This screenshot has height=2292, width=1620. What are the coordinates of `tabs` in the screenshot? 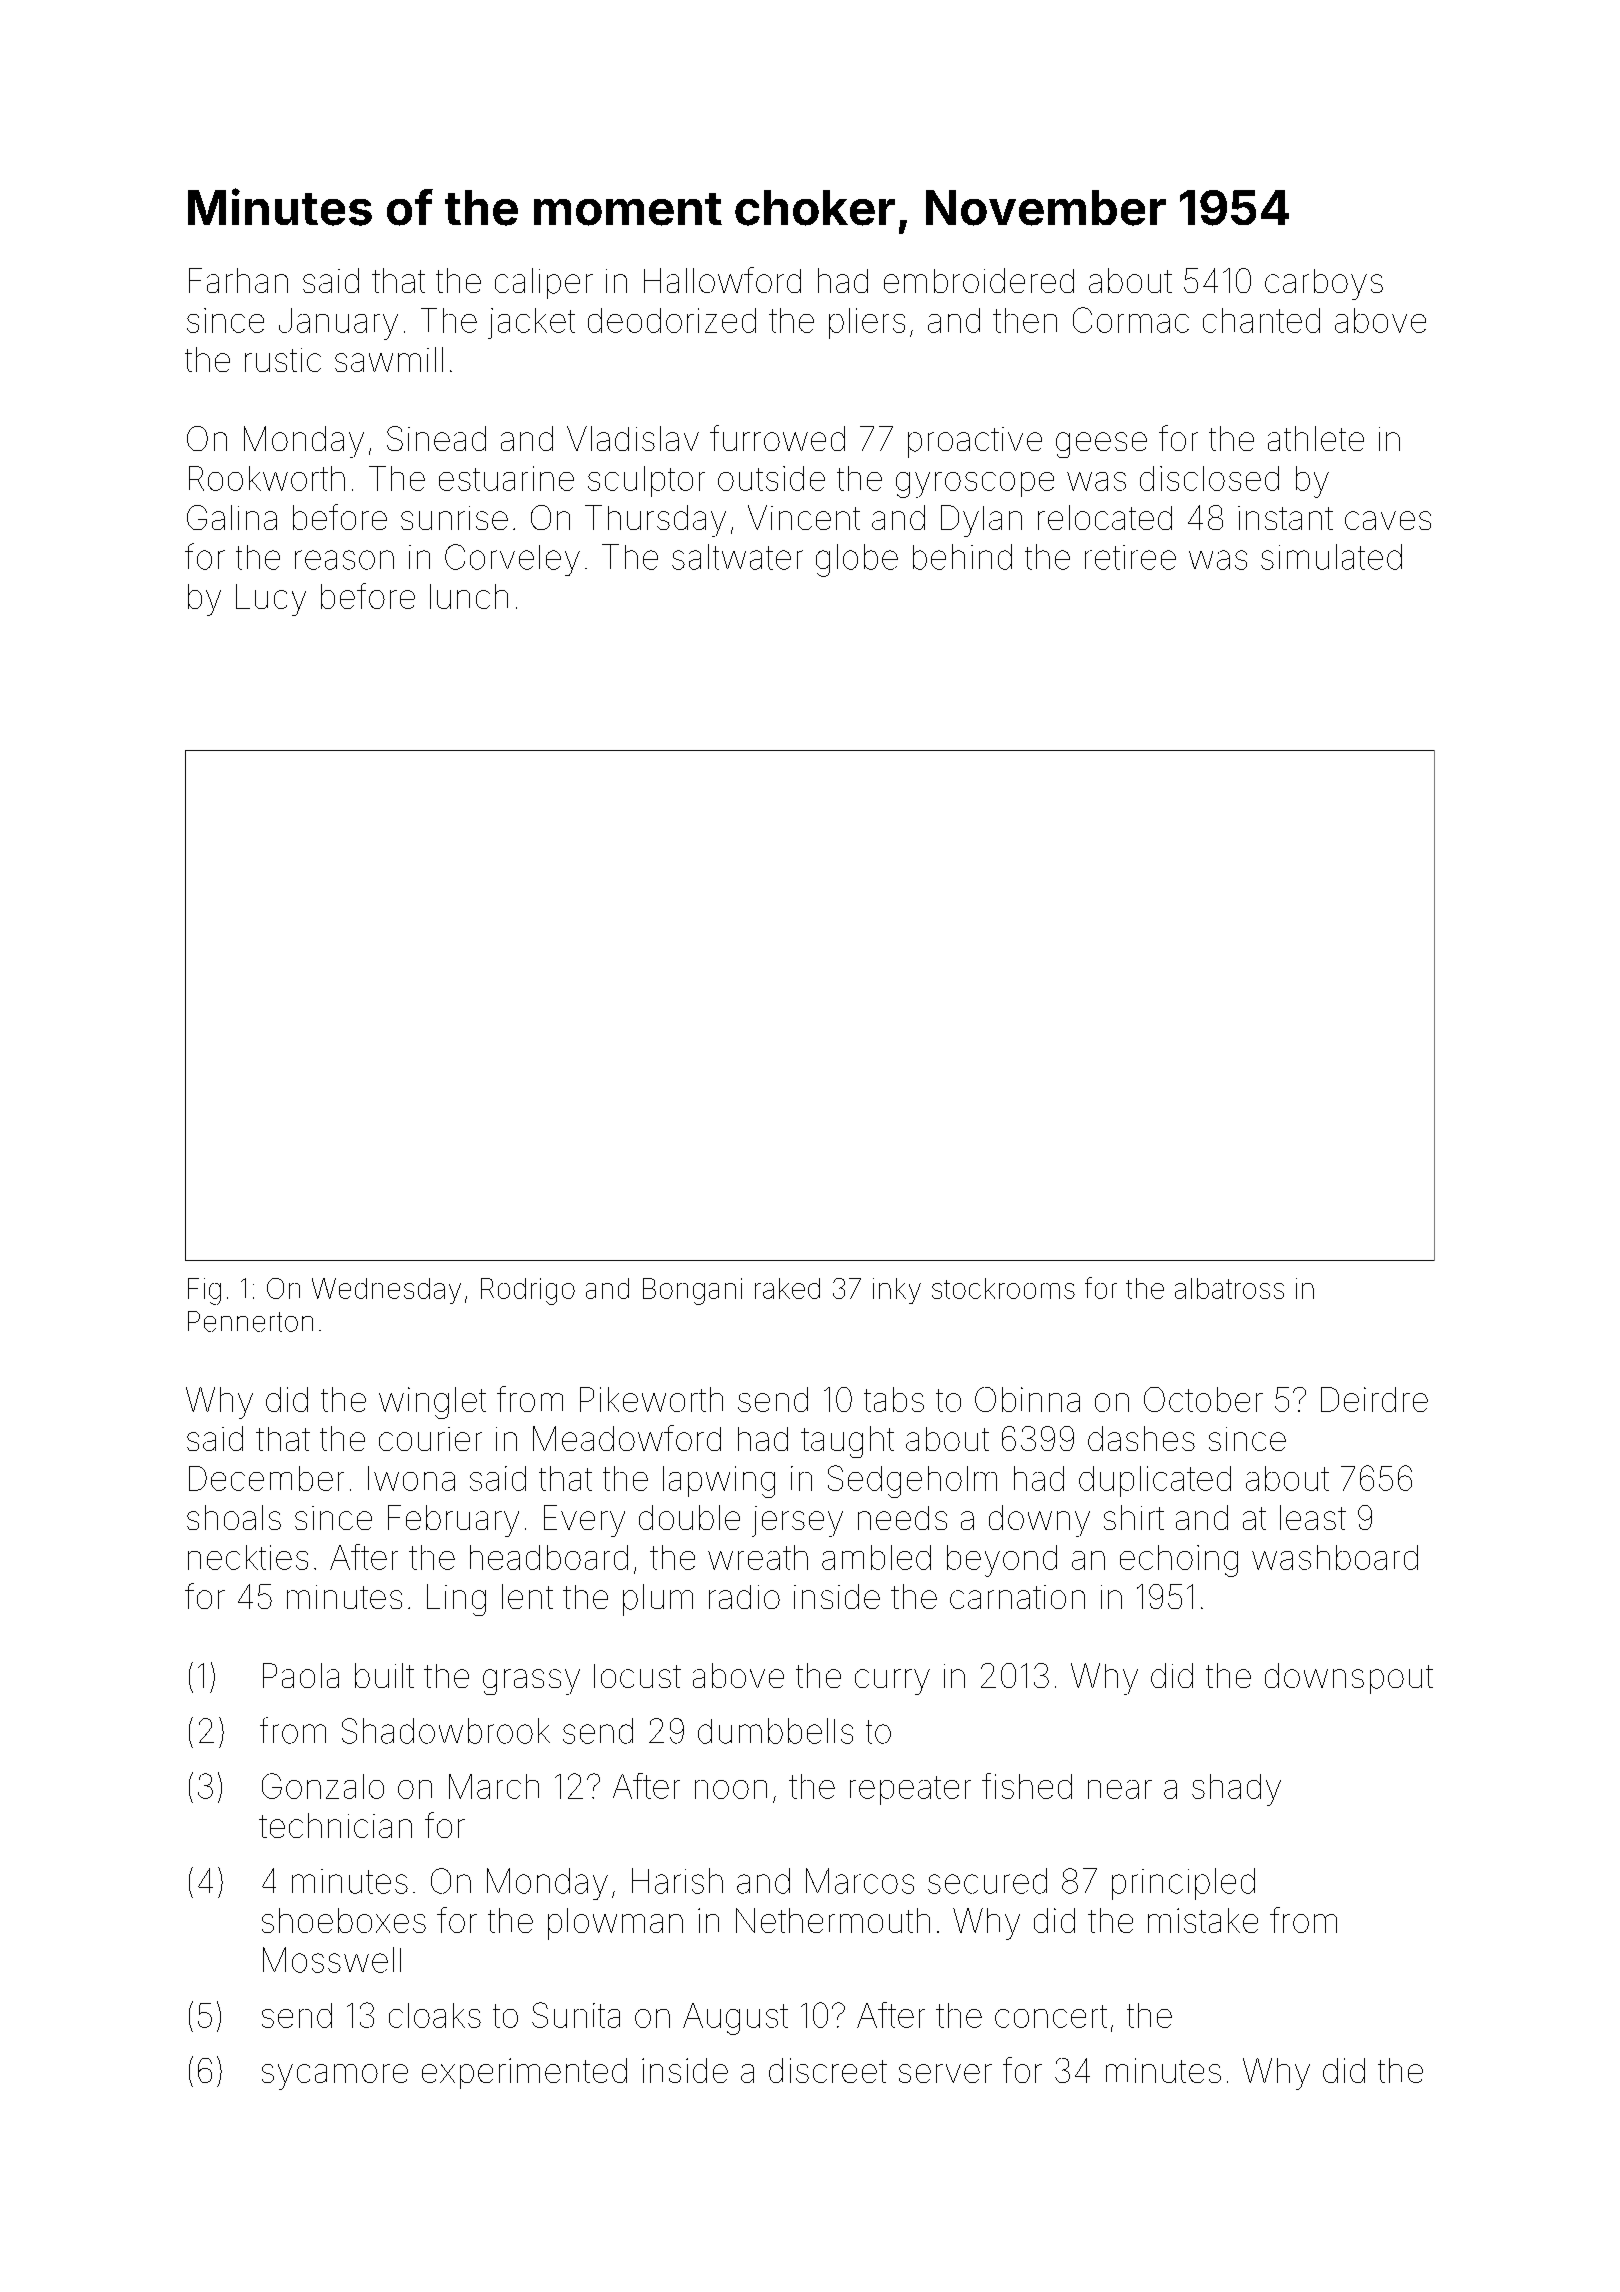 It's located at (894, 1399).
